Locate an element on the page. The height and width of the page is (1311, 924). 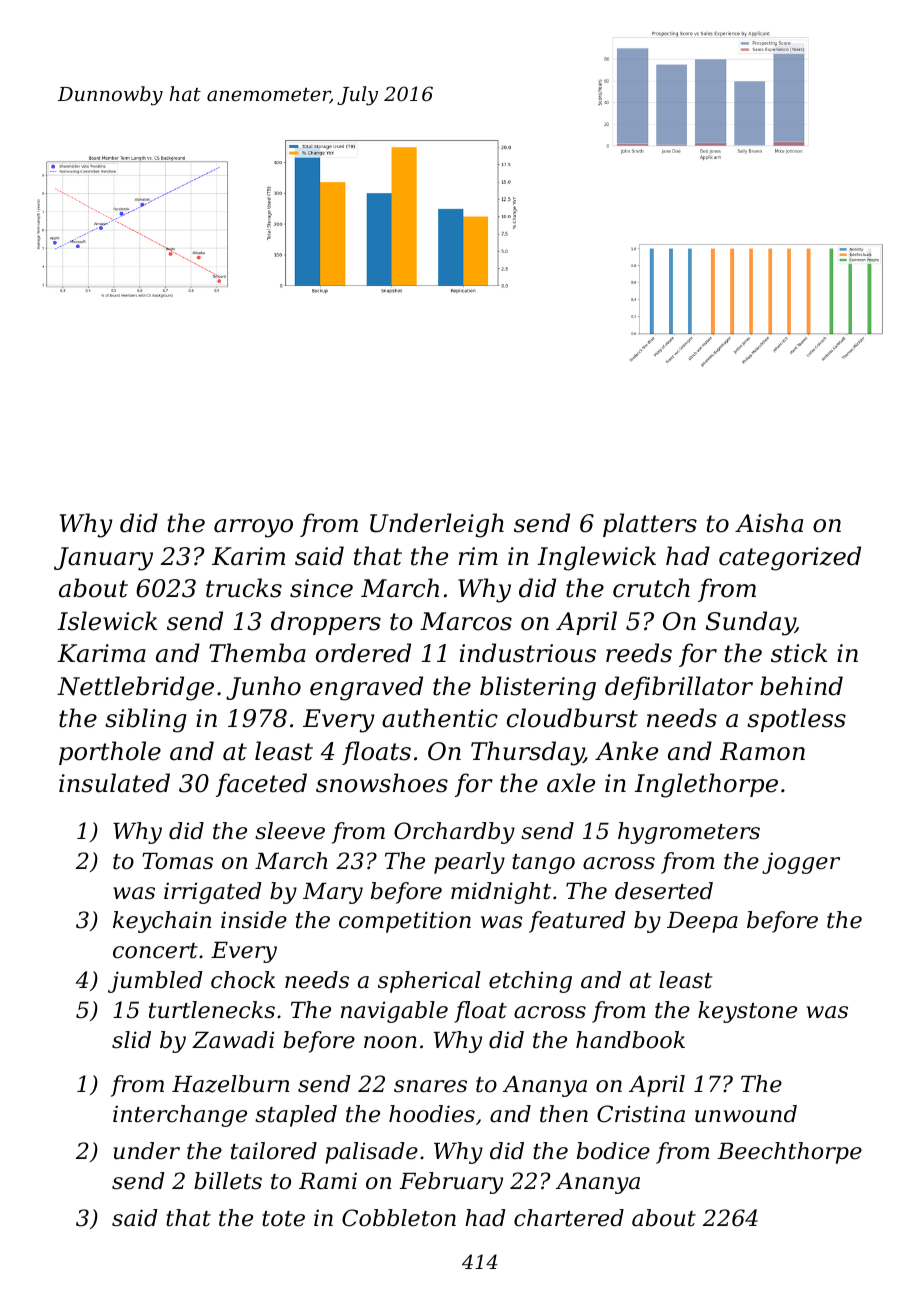
Tomas is located at coordinates (178, 861).
